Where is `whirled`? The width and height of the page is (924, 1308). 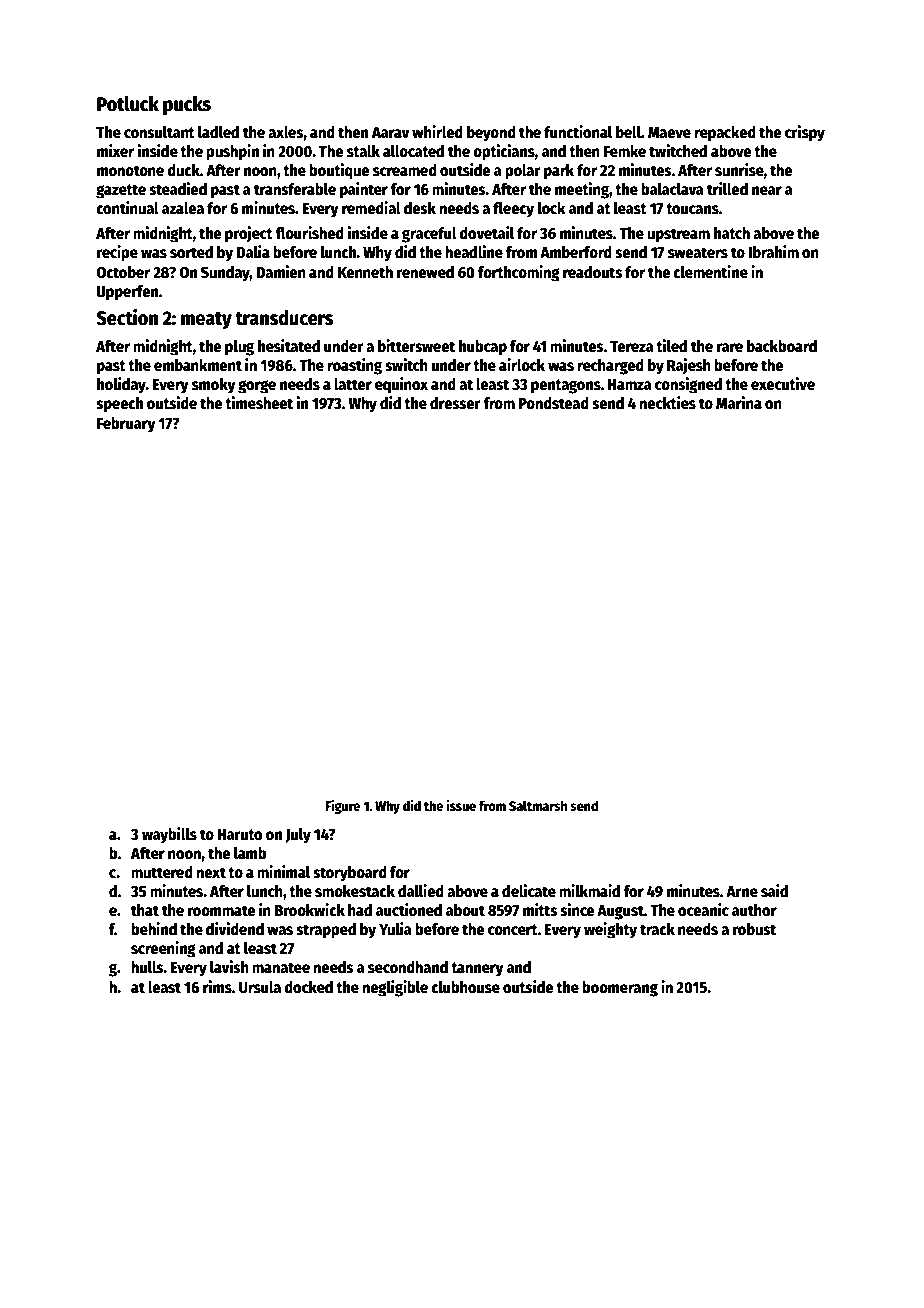 whirled is located at coordinates (437, 131).
